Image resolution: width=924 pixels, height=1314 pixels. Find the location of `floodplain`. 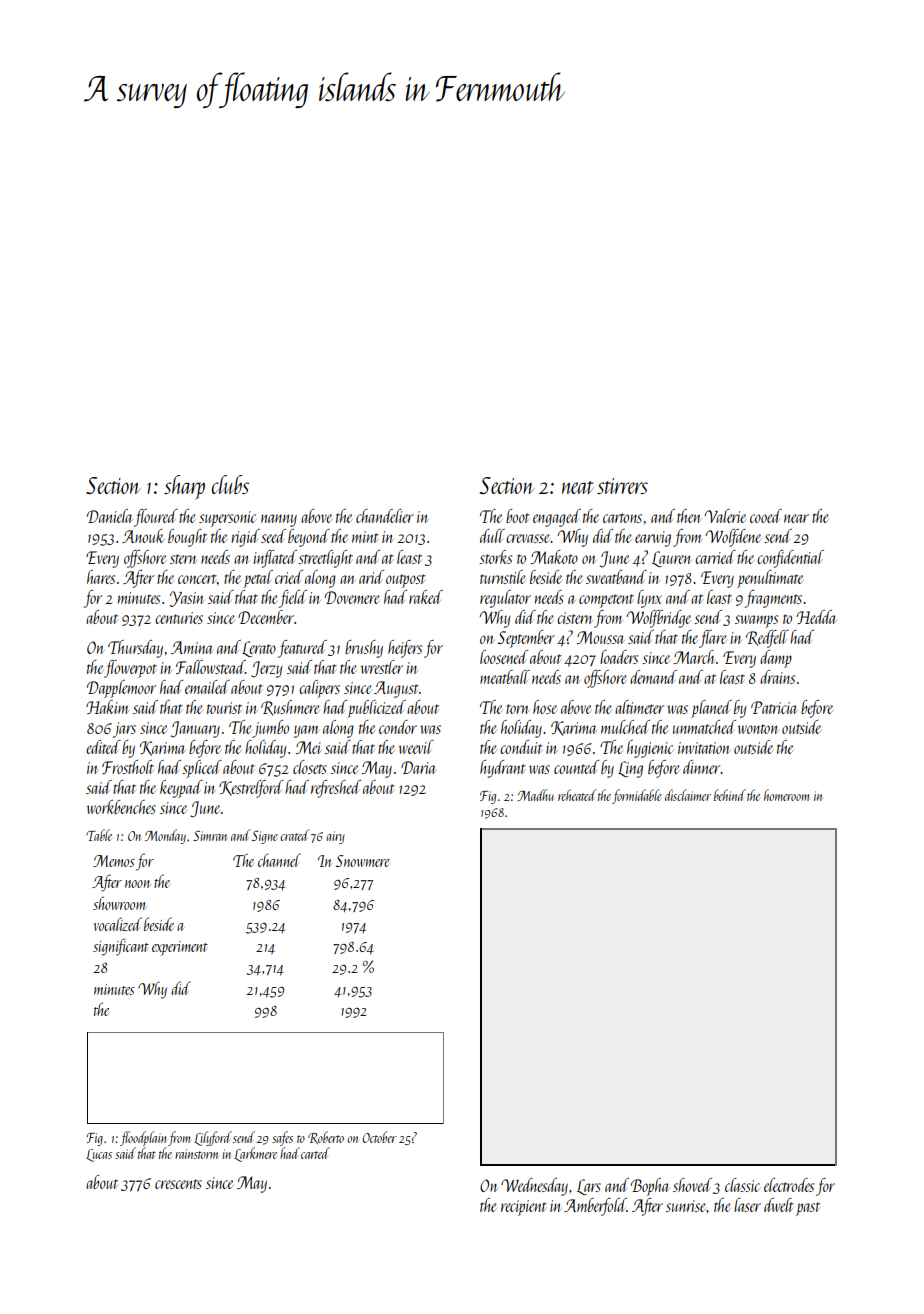

floodplain is located at coordinates (143, 1138).
